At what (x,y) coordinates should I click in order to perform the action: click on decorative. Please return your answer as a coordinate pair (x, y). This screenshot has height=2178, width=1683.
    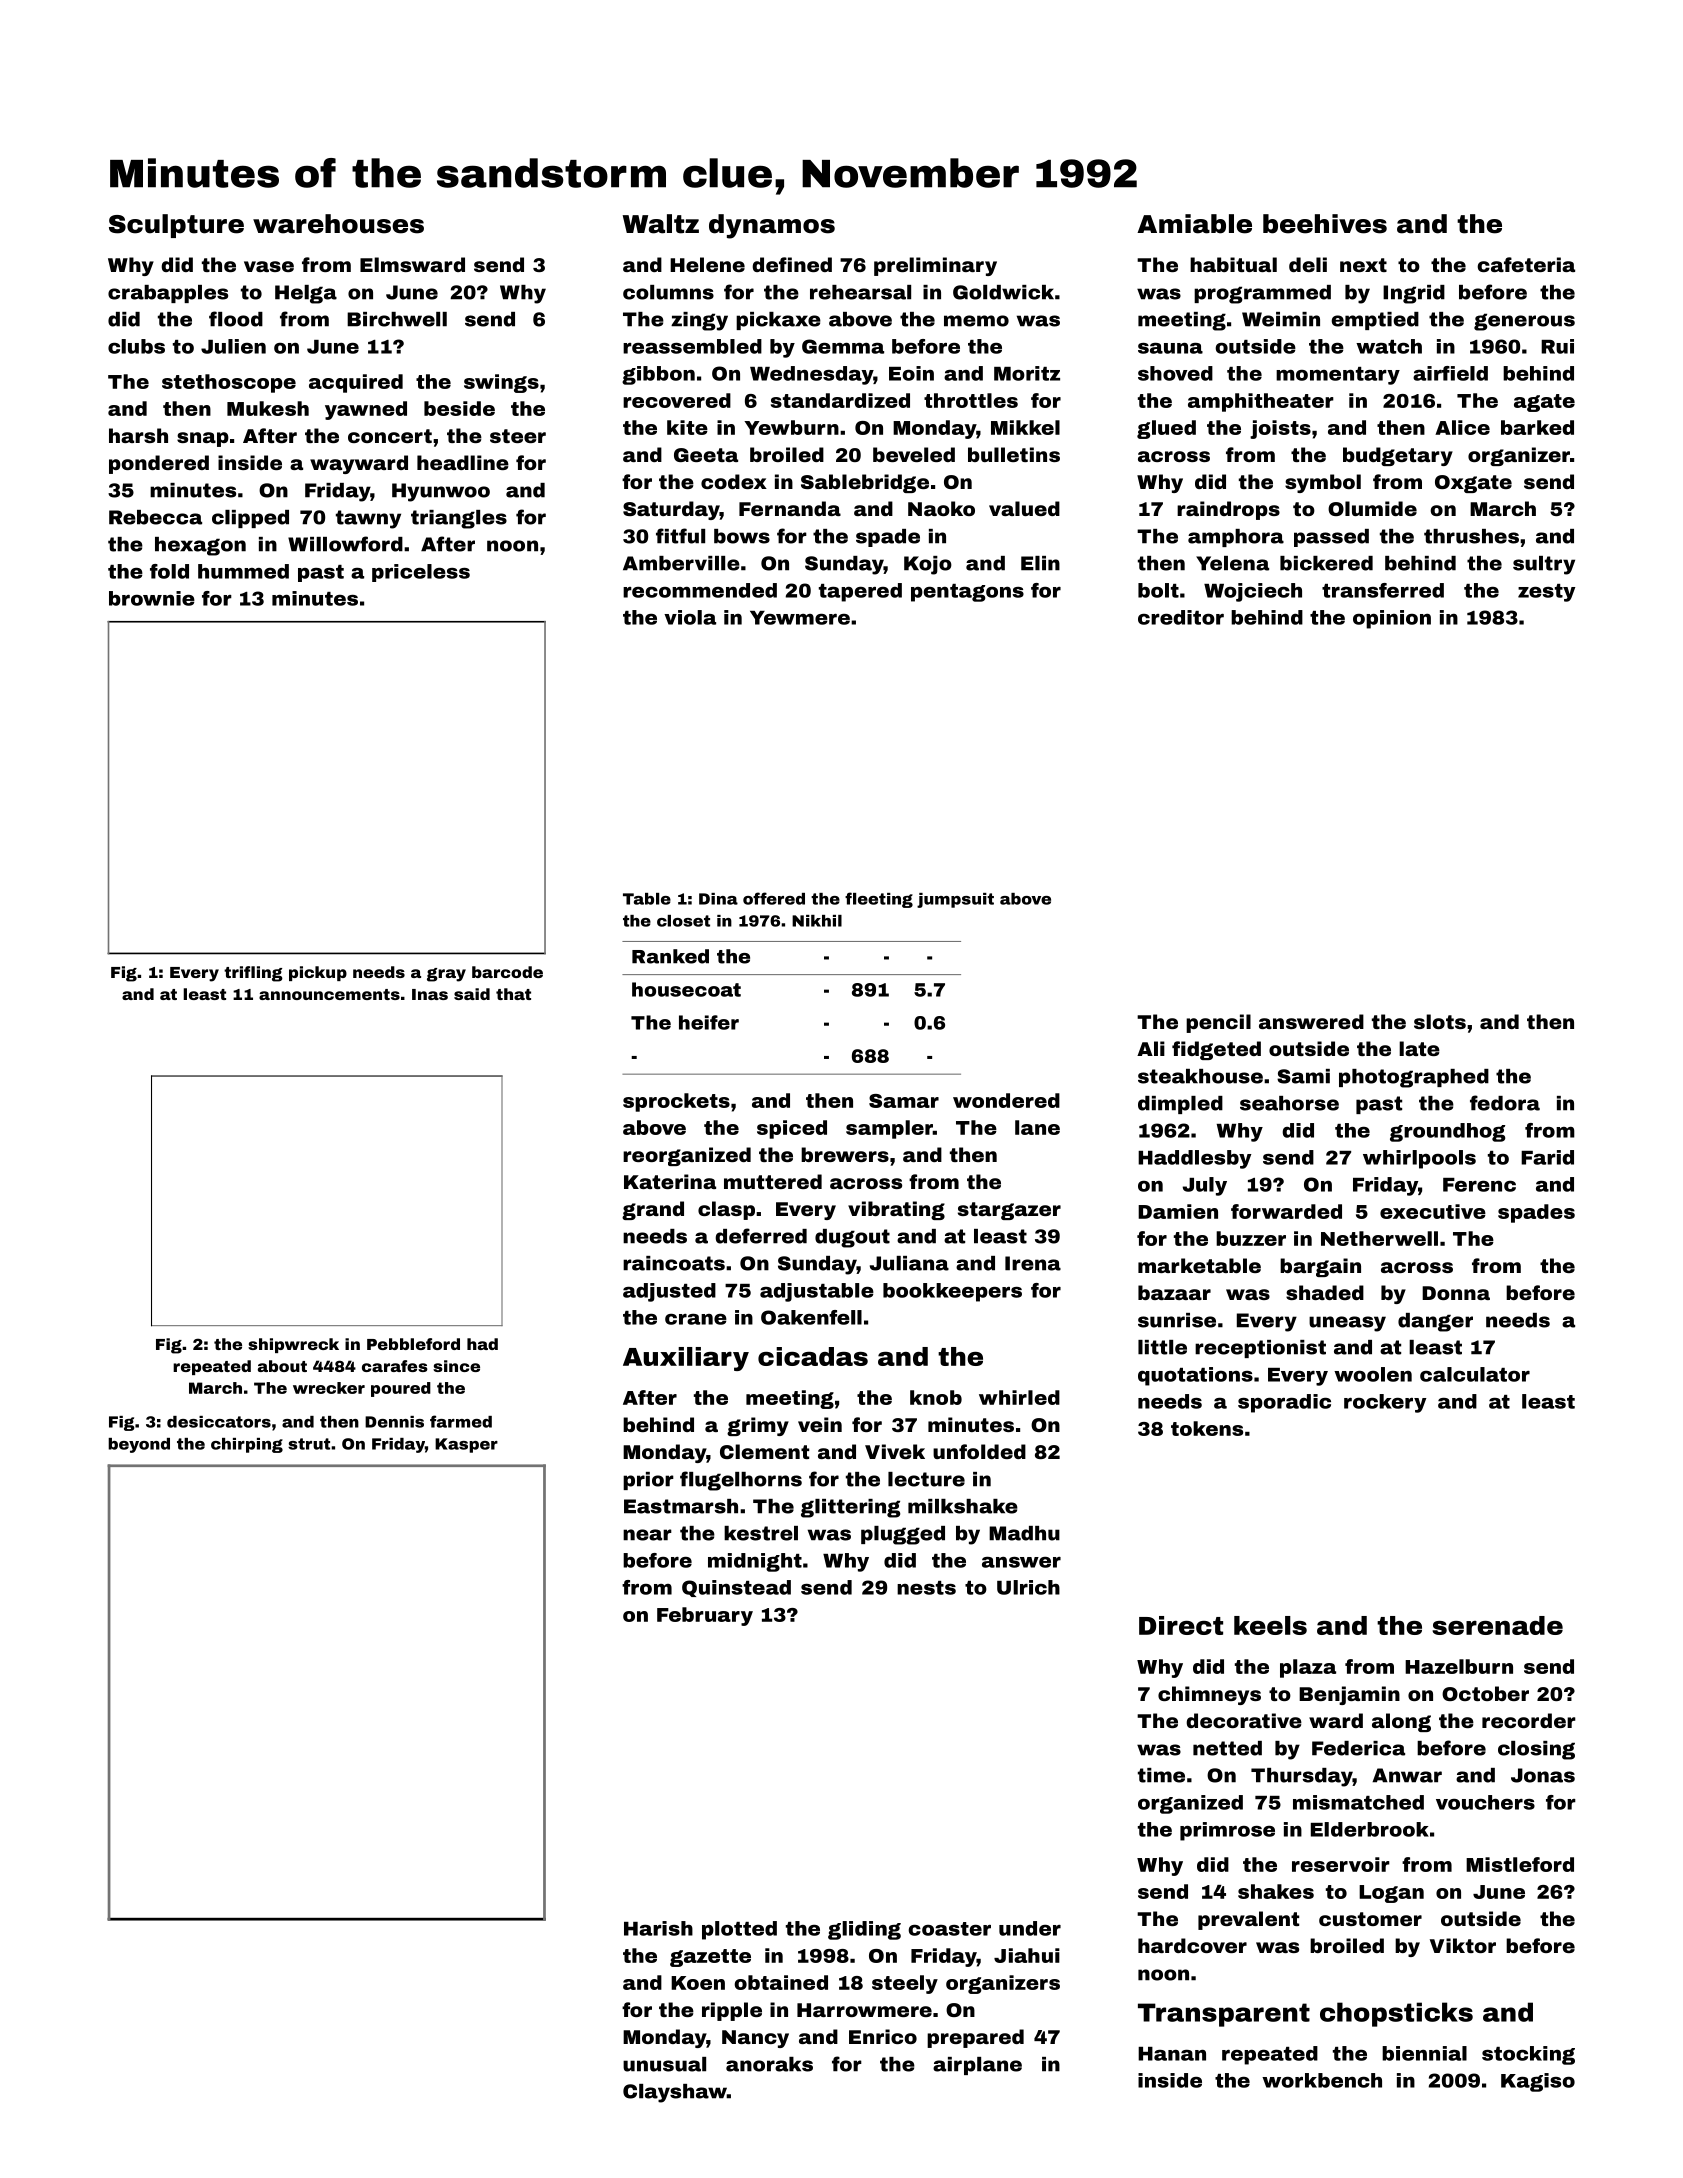
    Looking at the image, I should click on (1244, 1720).
